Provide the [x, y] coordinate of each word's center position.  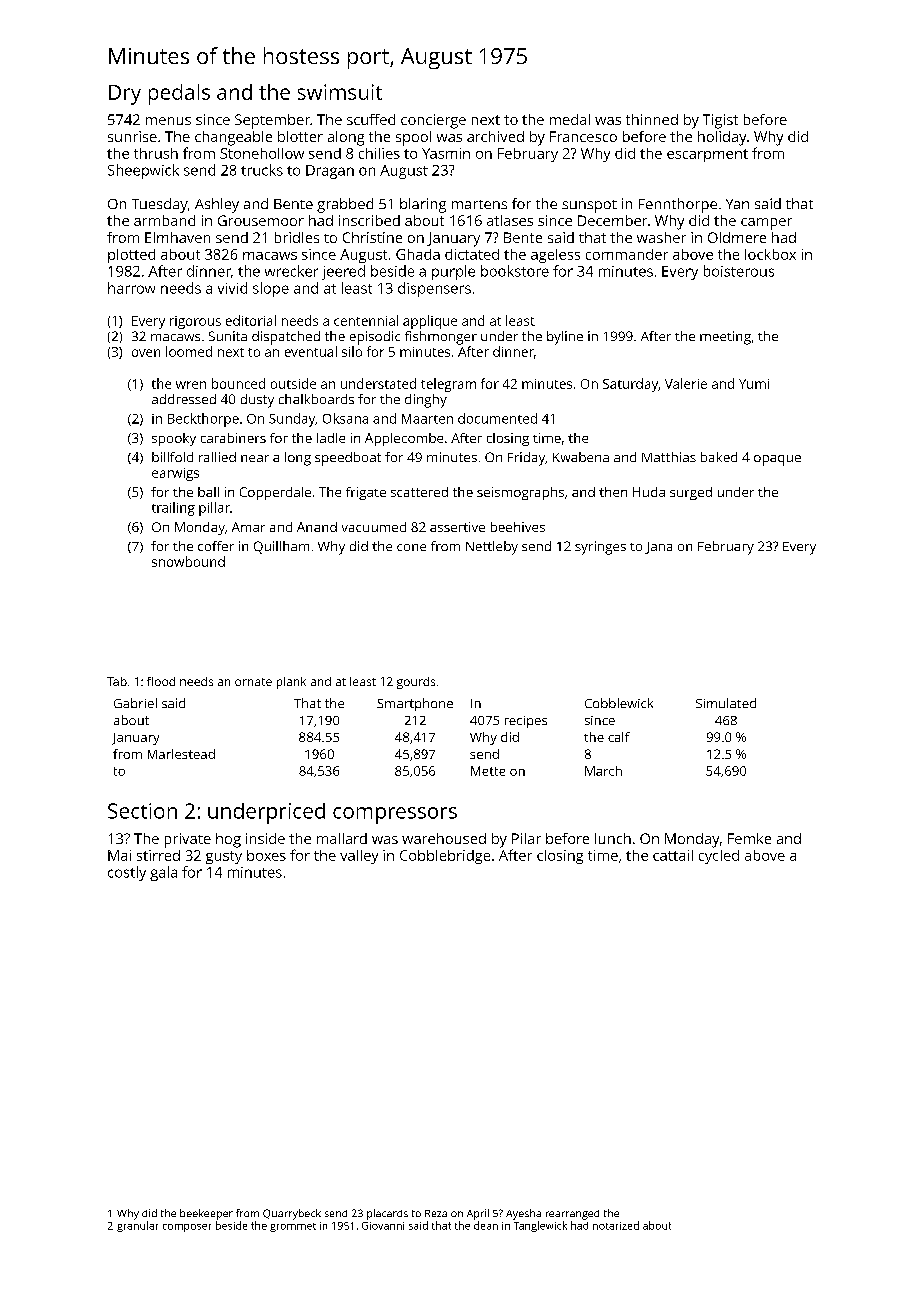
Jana [658, 548]
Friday [526, 459]
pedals [179, 94]
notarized [616, 1225]
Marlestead [181, 754]
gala [163, 873]
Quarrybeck [292, 1214]
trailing [173, 509]
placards [387, 1214]
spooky [174, 439]
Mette [488, 771]
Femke [749, 838]
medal [570, 119]
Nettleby [492, 548]
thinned [652, 119]
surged [691, 493]
